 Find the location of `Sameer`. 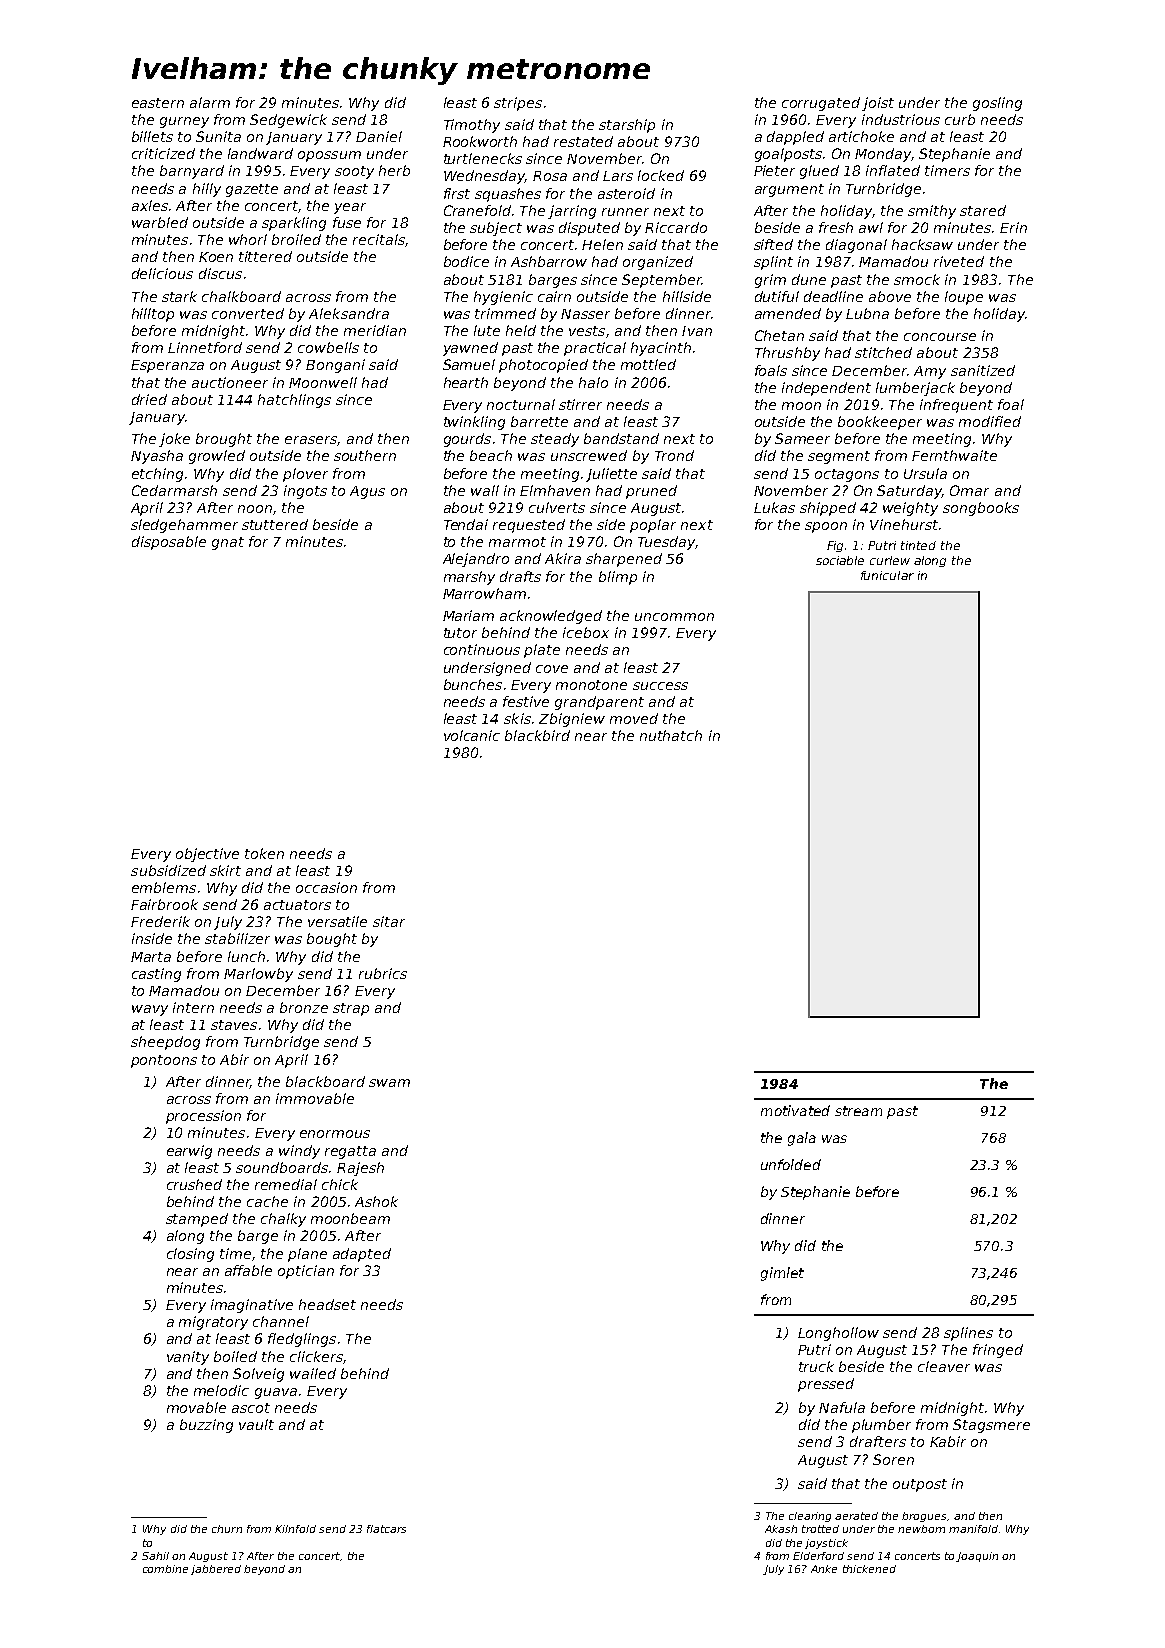

Sameer is located at coordinates (802, 438).
